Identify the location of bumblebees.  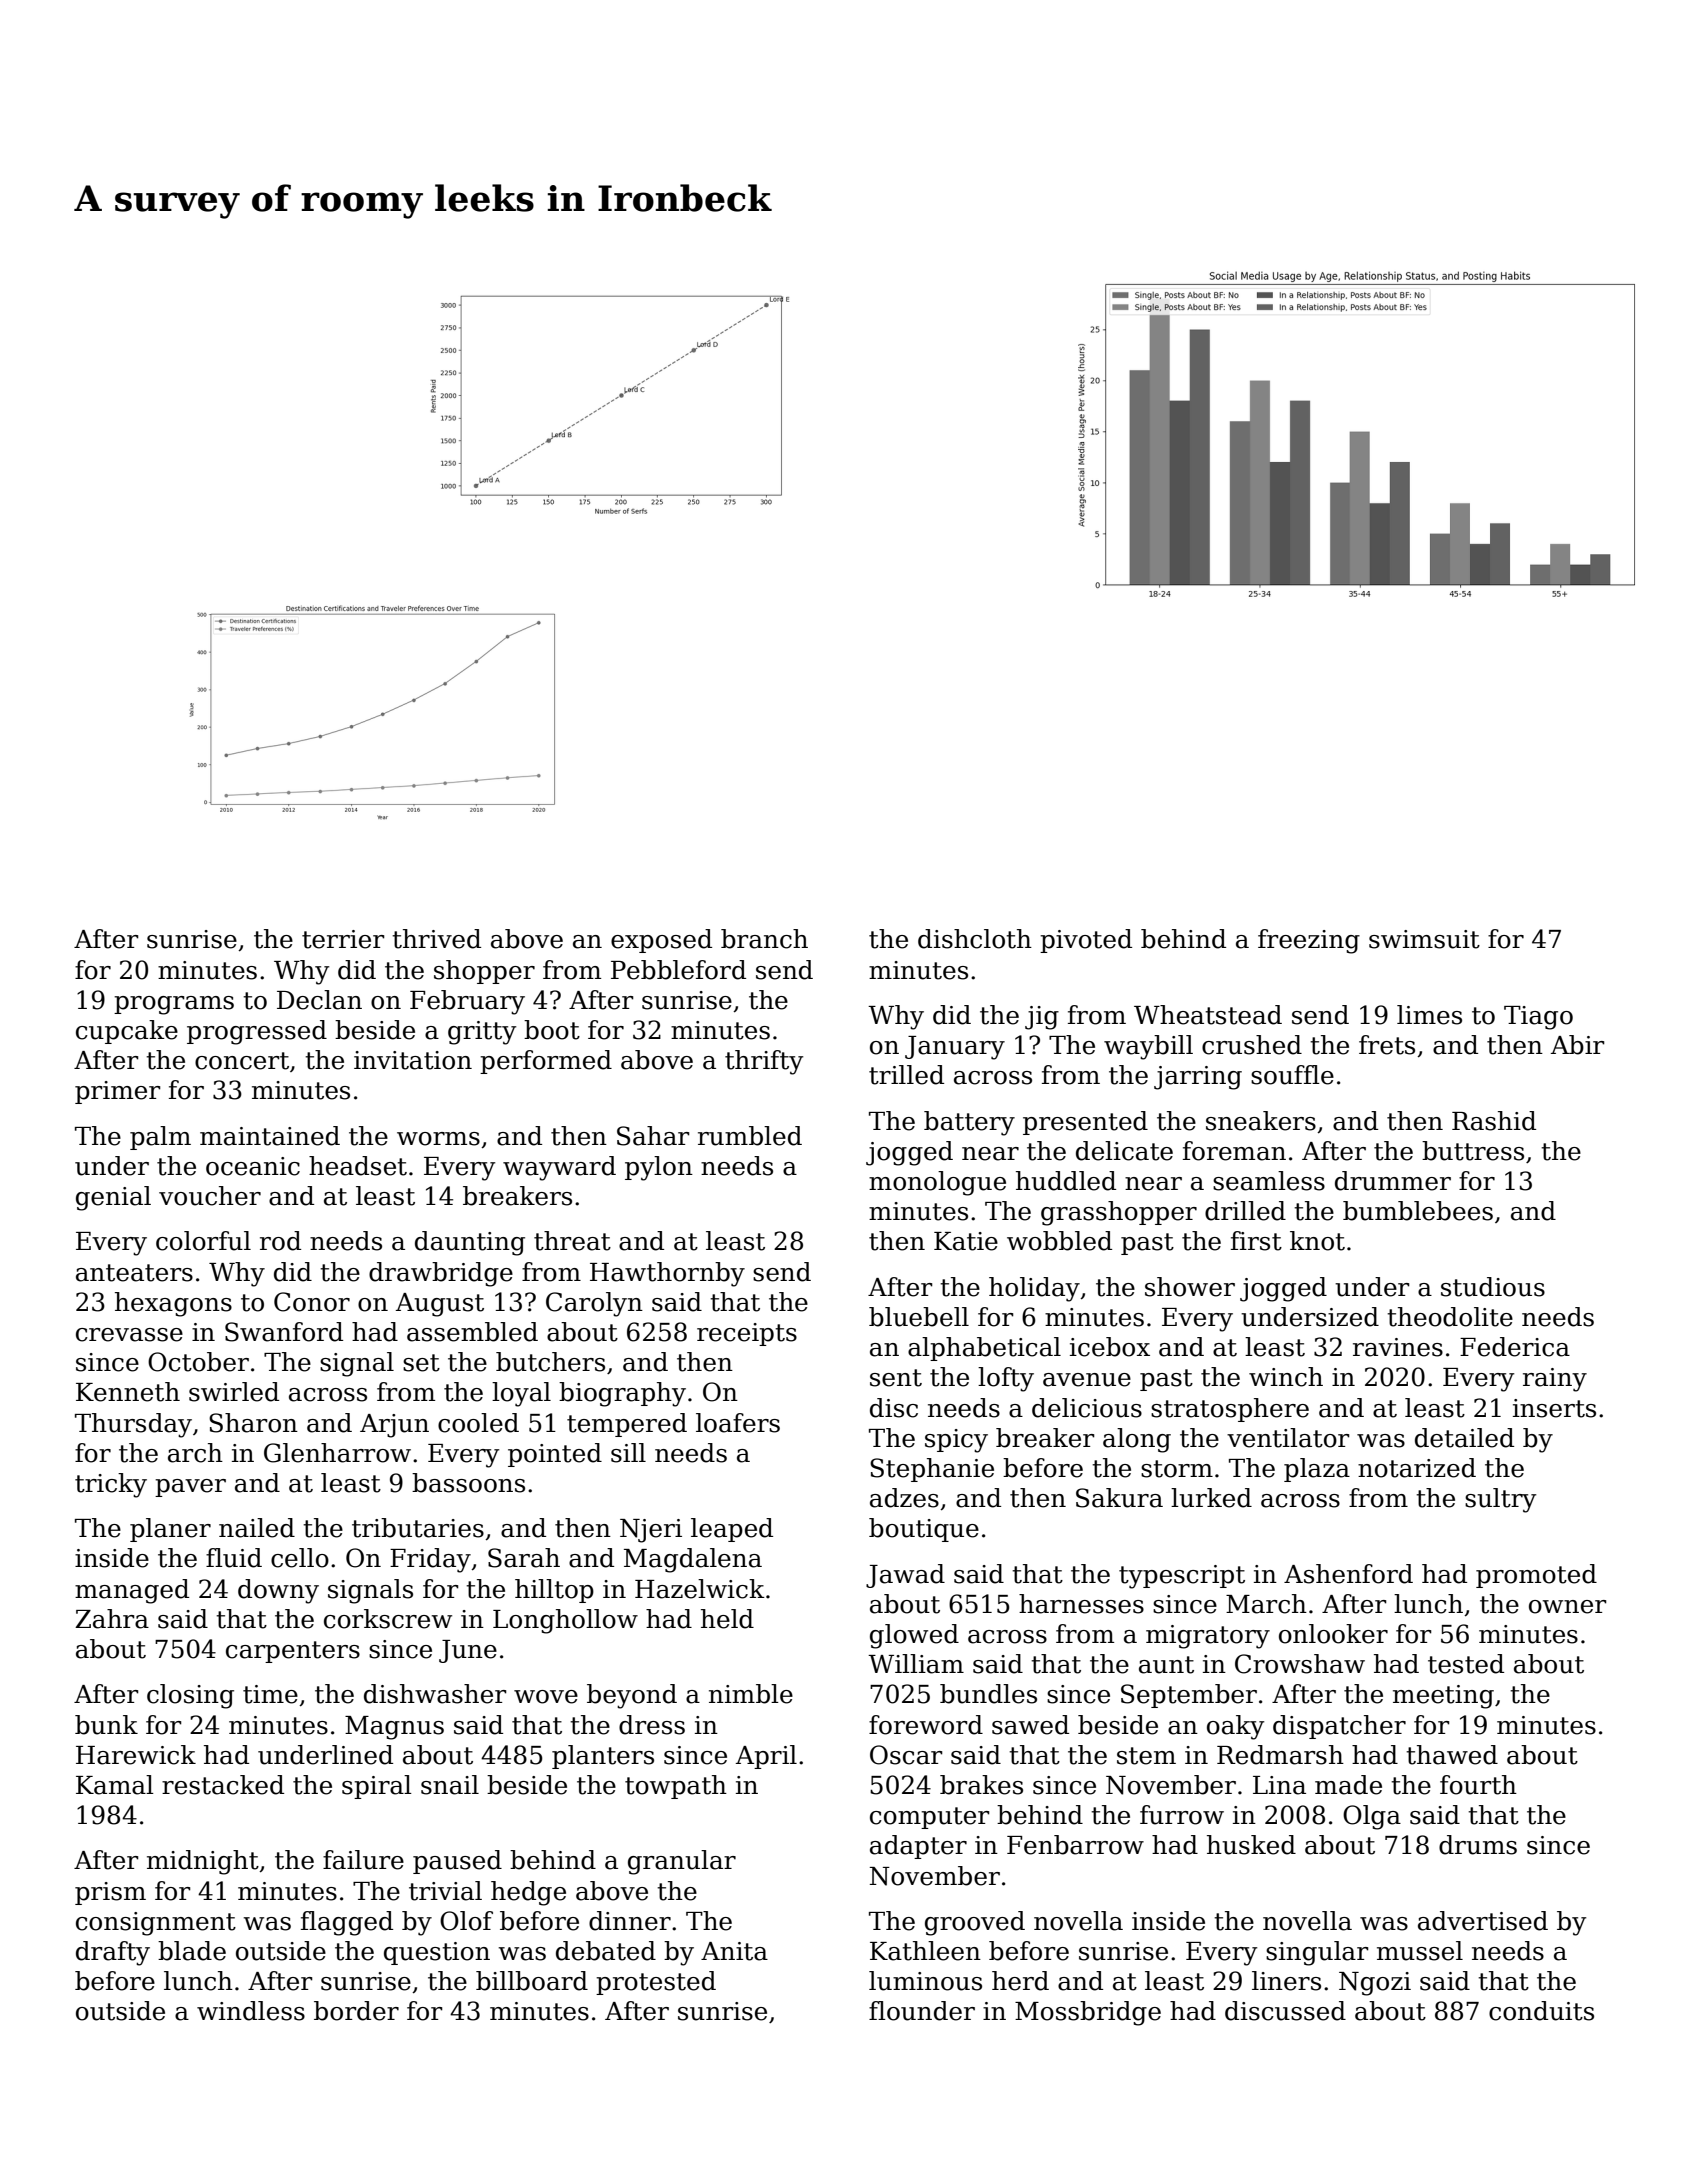
(1418, 1211).
